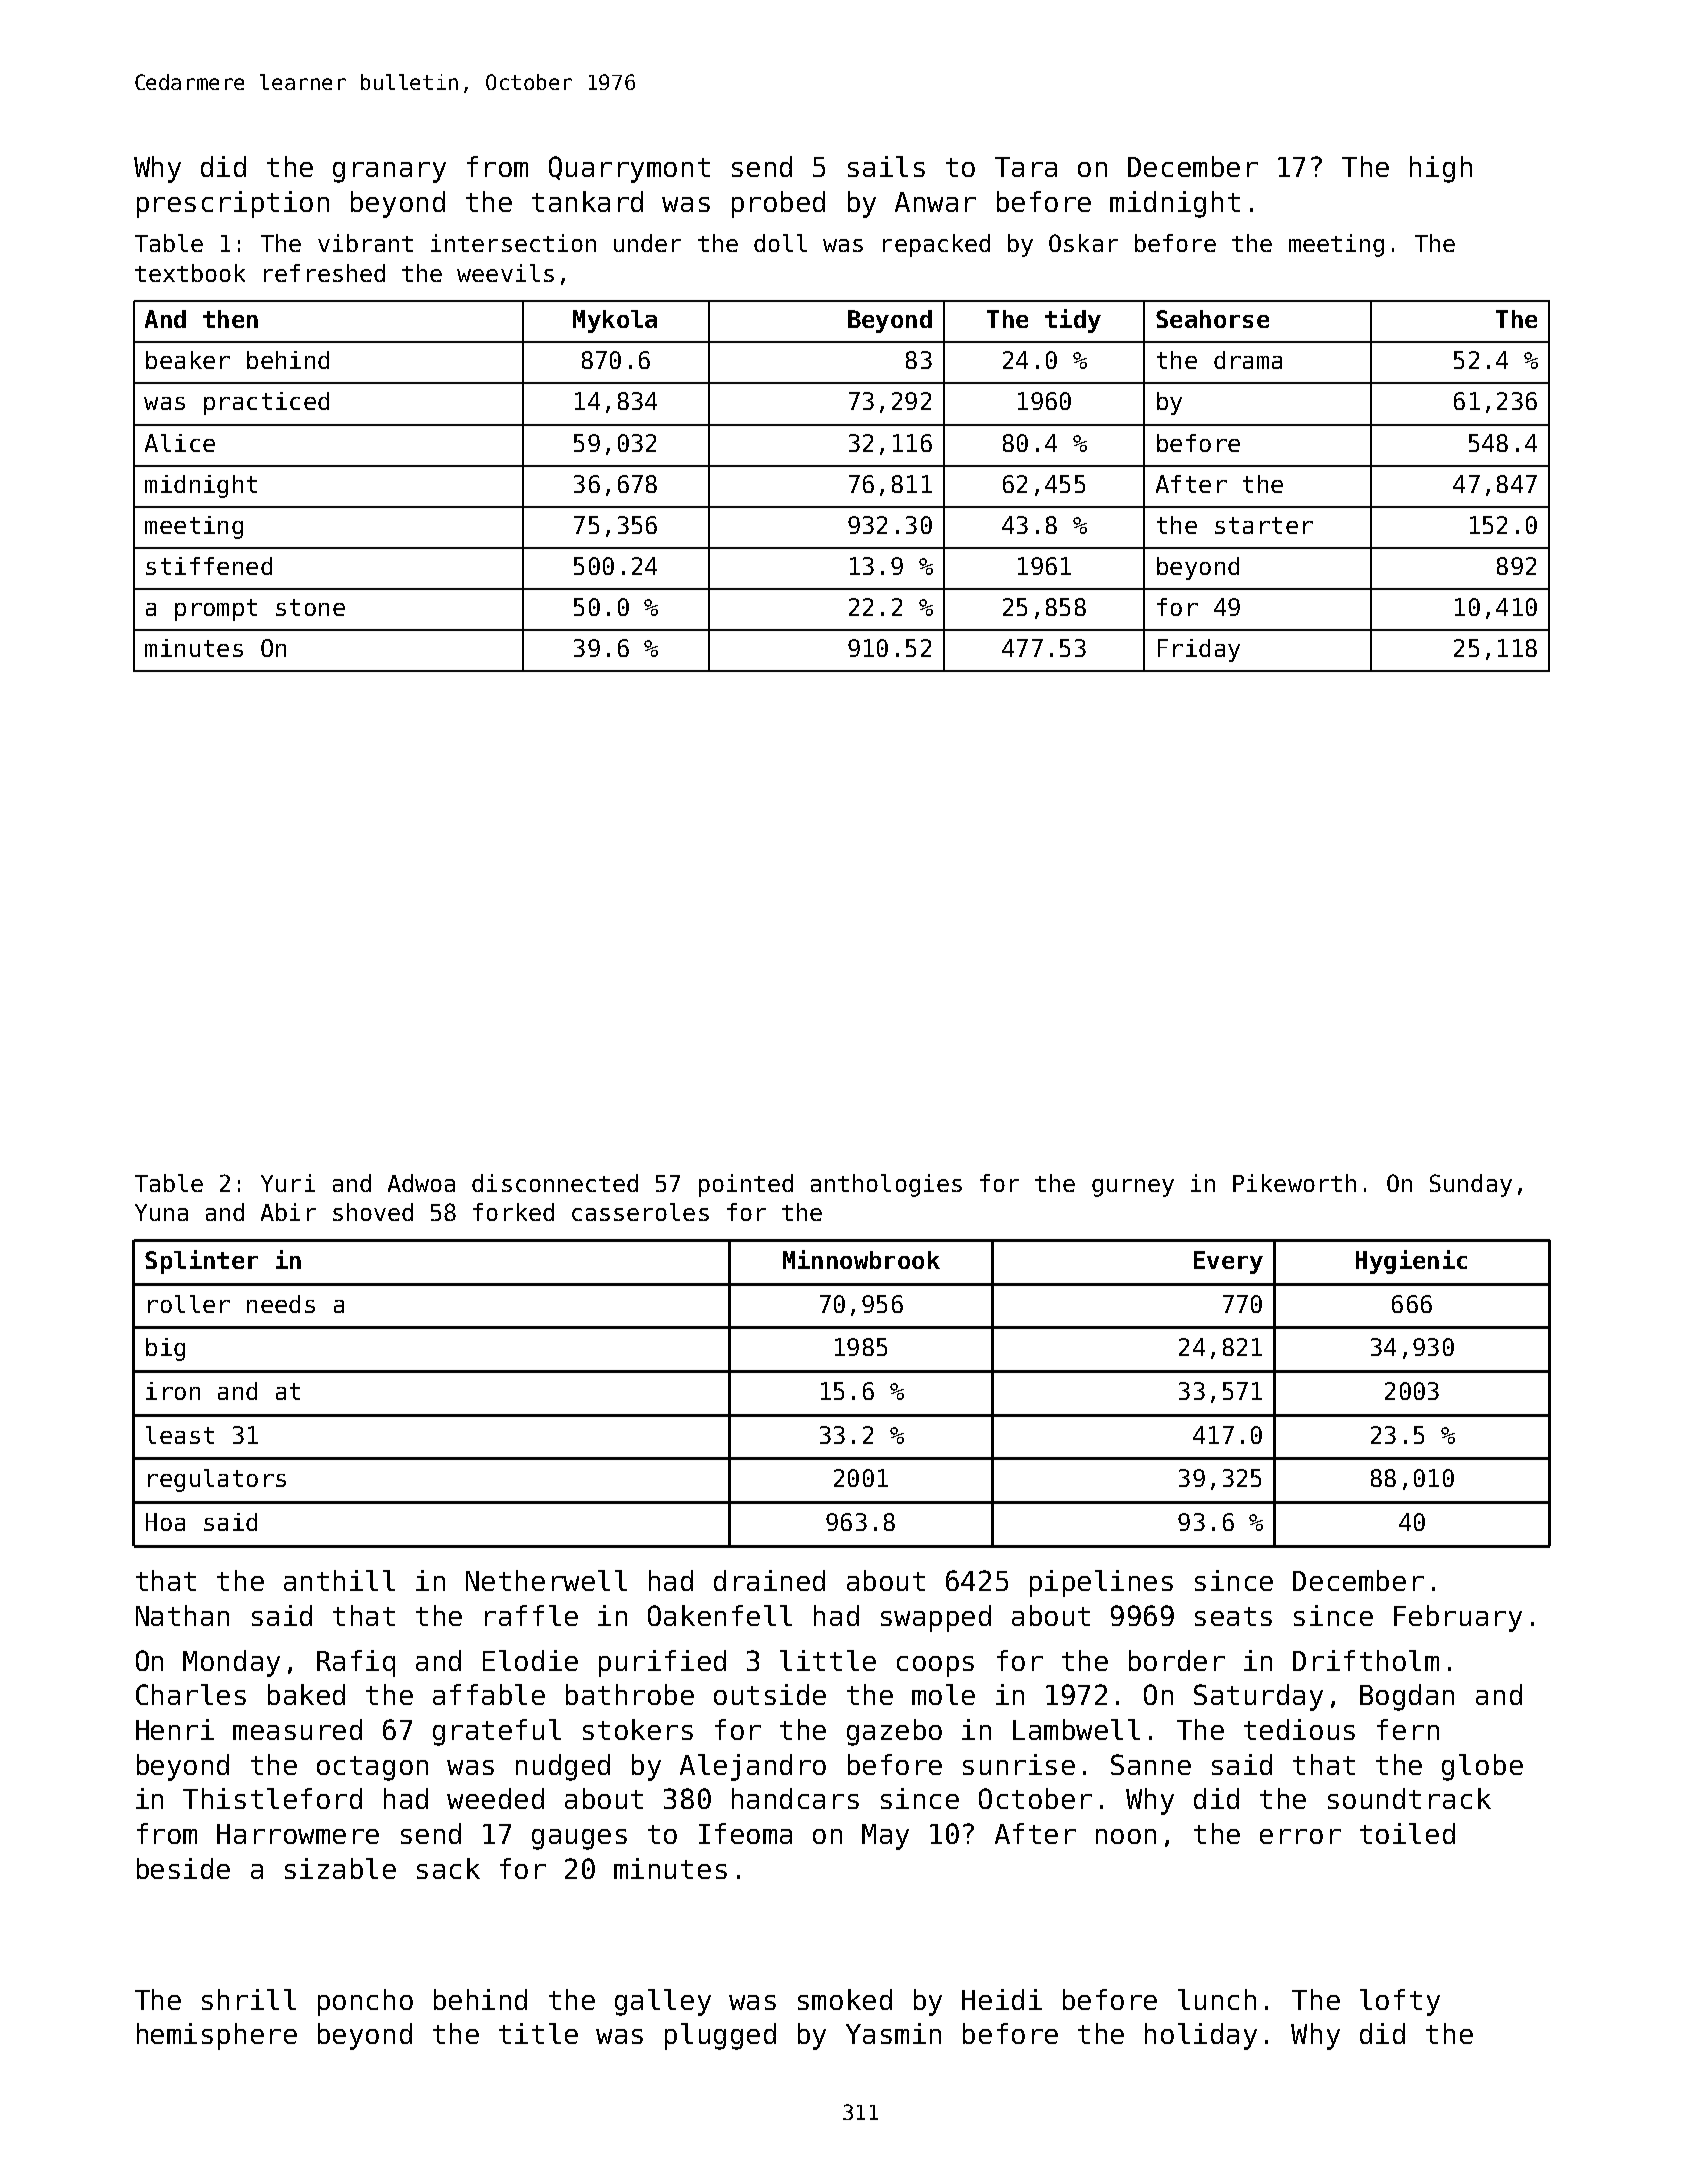 The height and width of the screenshot is (2178, 1683). Describe the element at coordinates (217, 2036) in the screenshot. I see `hemisphere` at that location.
